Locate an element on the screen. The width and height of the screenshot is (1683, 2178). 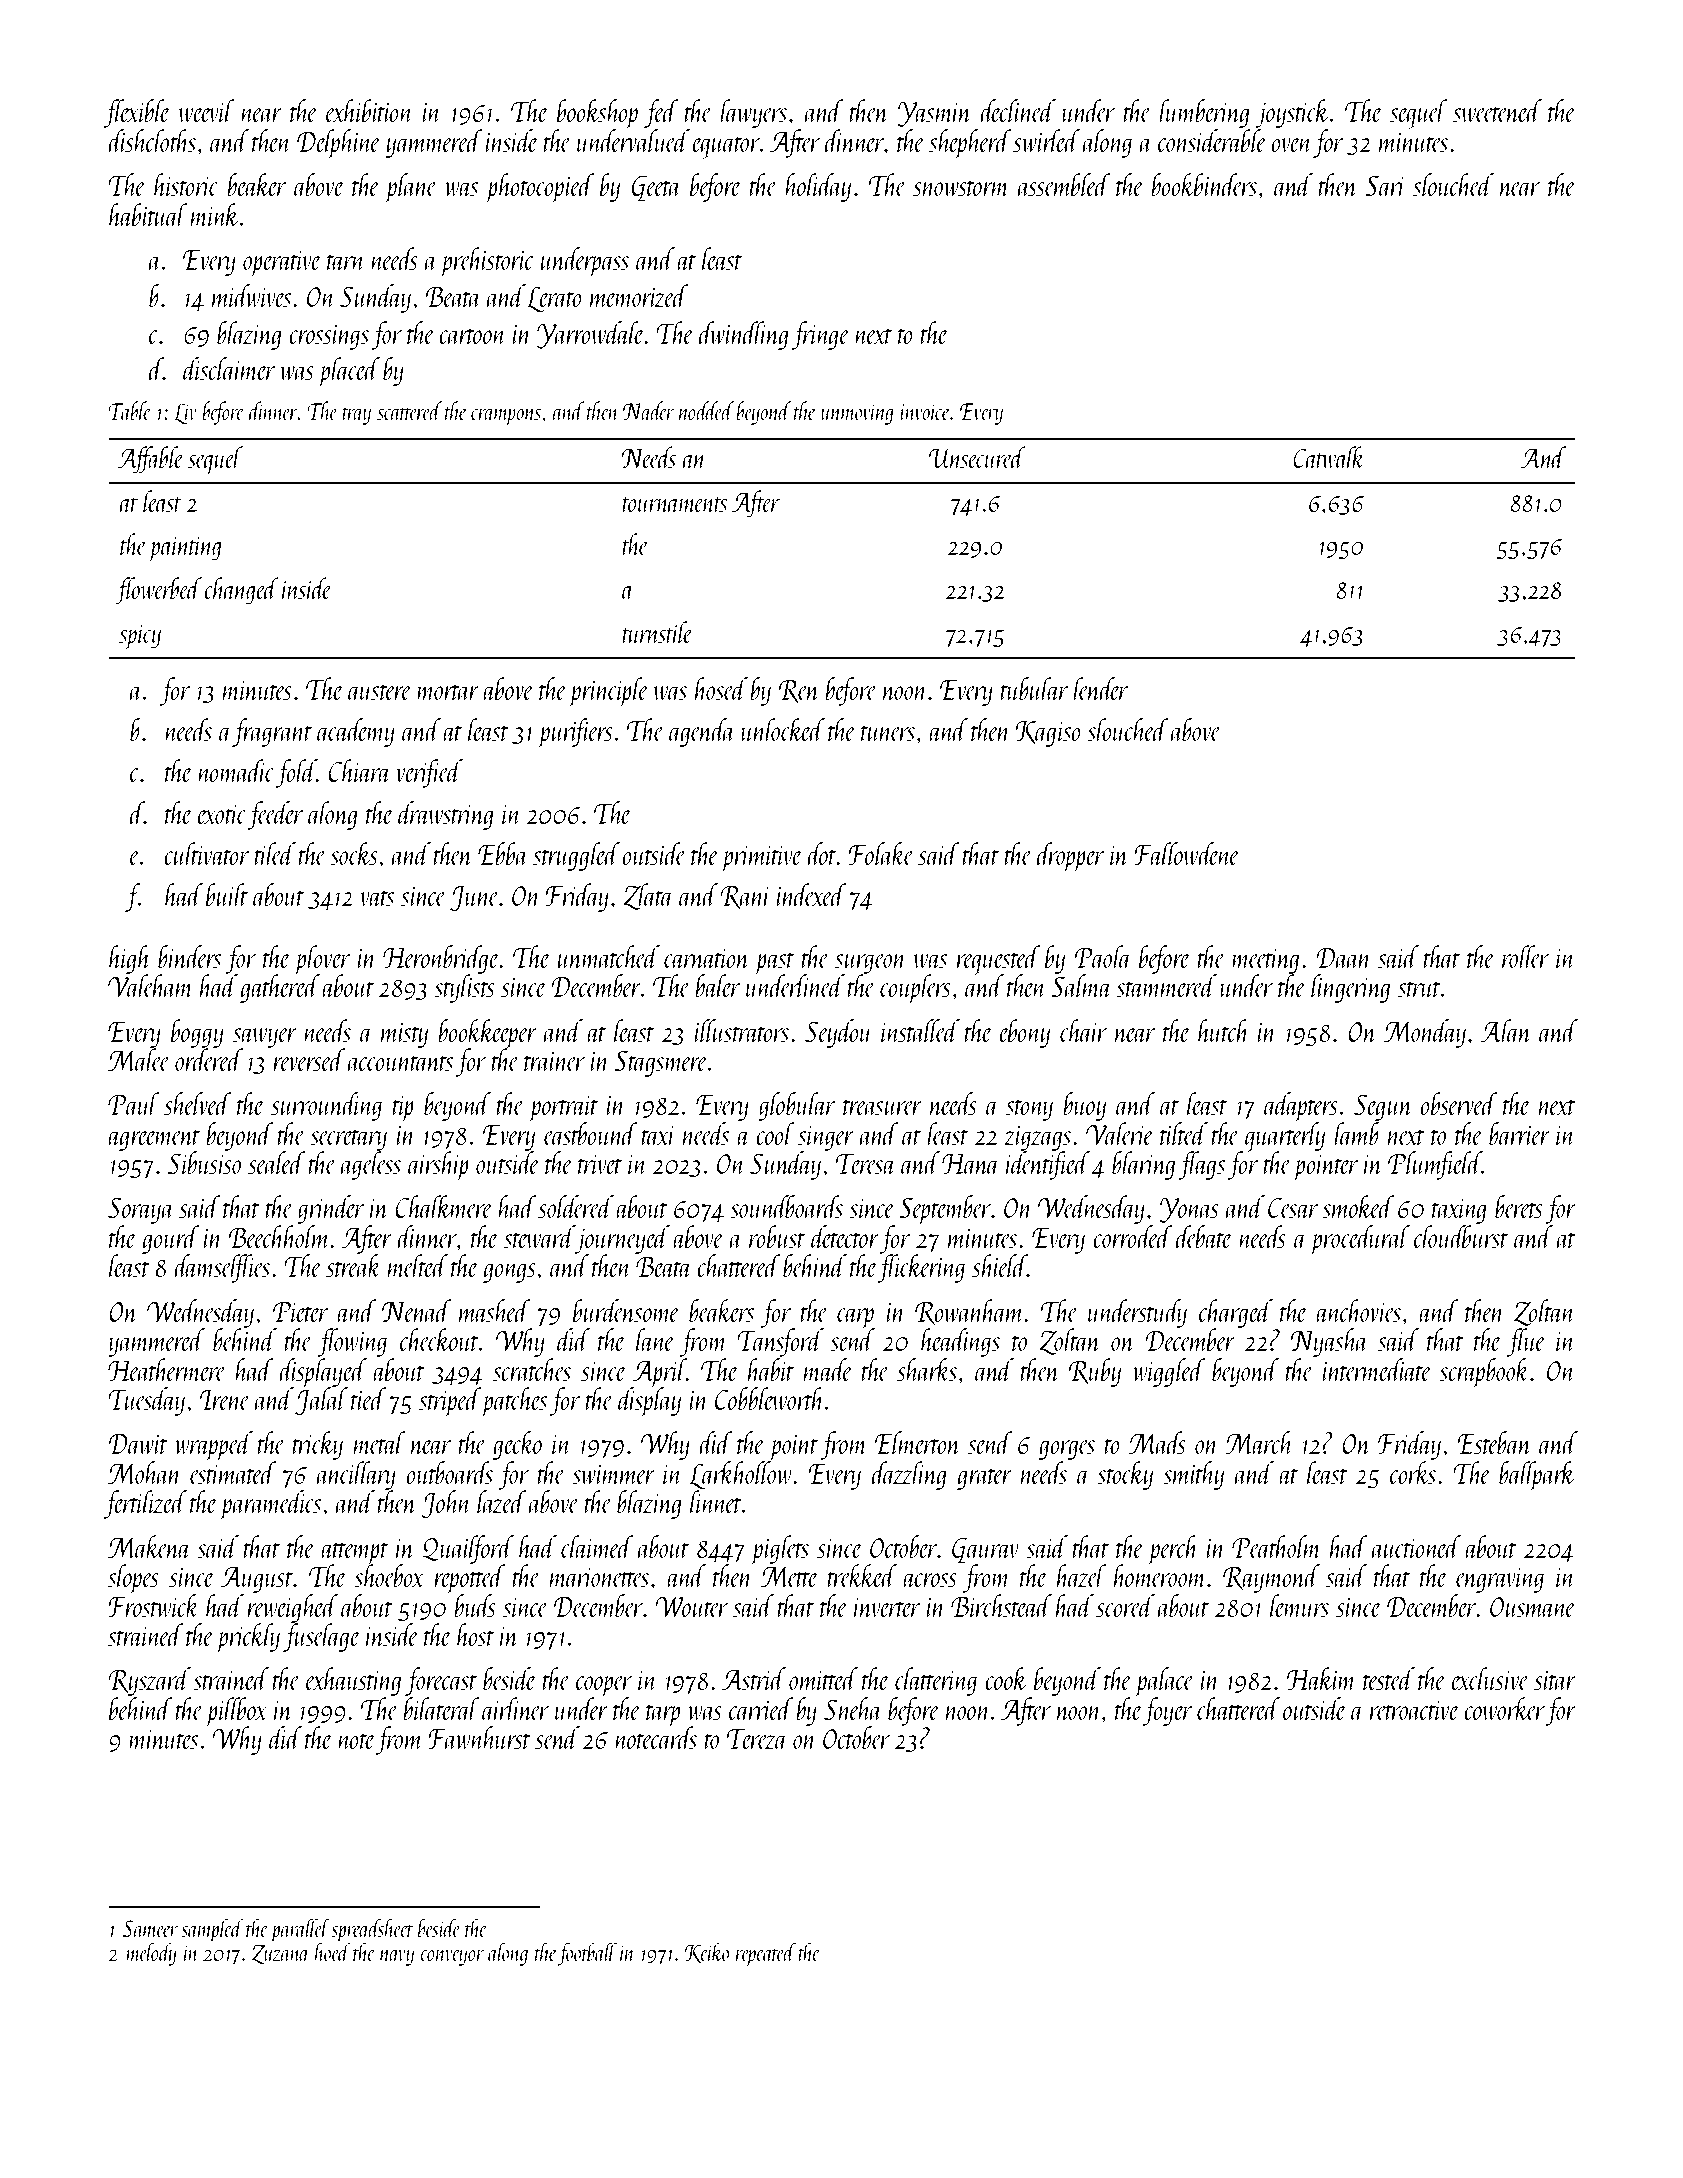
assembled is located at coordinates (1064, 184).
